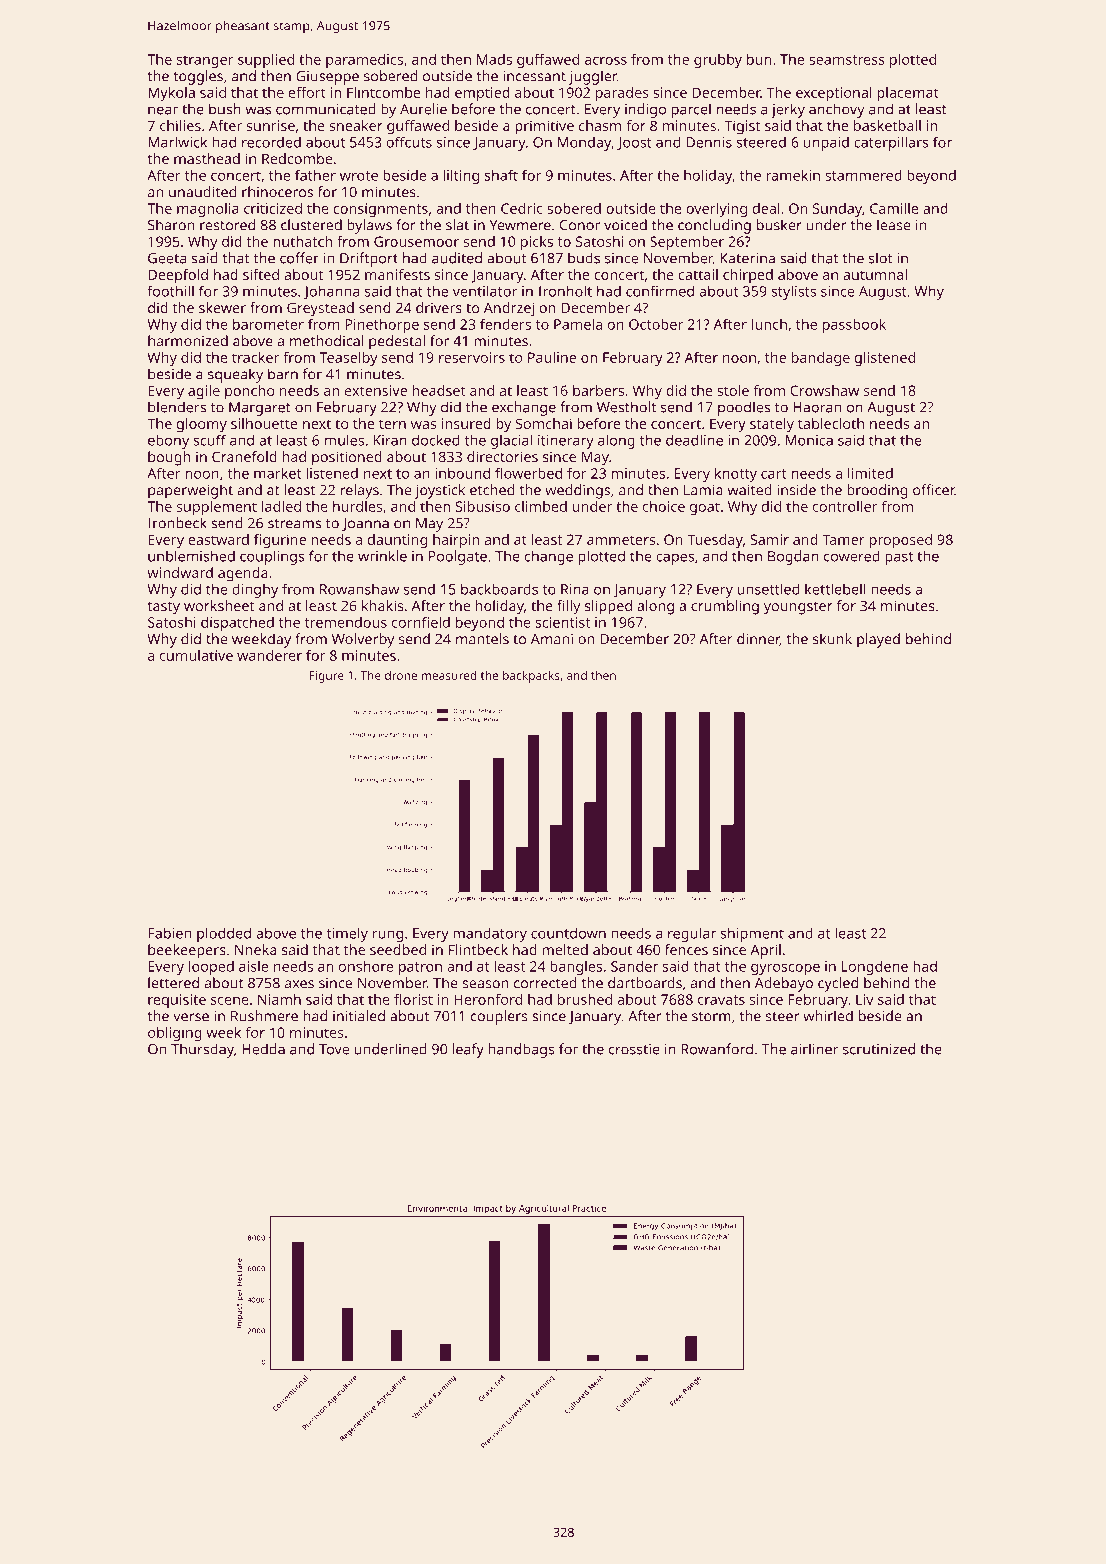 The height and width of the document is (1564, 1106). What do you see at coordinates (717, 1049) in the document?
I see `Rowanford` at bounding box center [717, 1049].
